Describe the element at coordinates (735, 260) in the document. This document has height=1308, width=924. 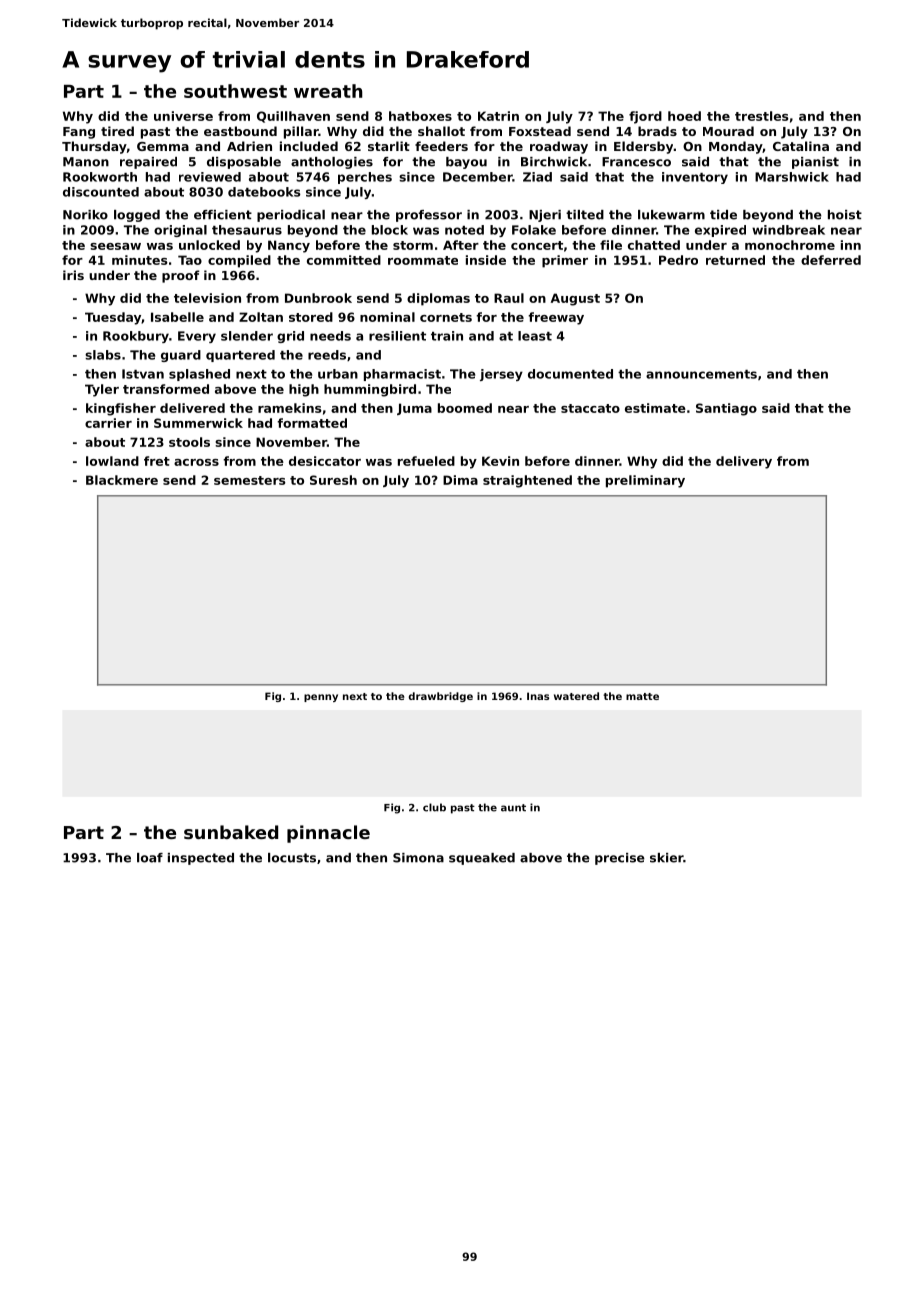
I see `returned` at that location.
